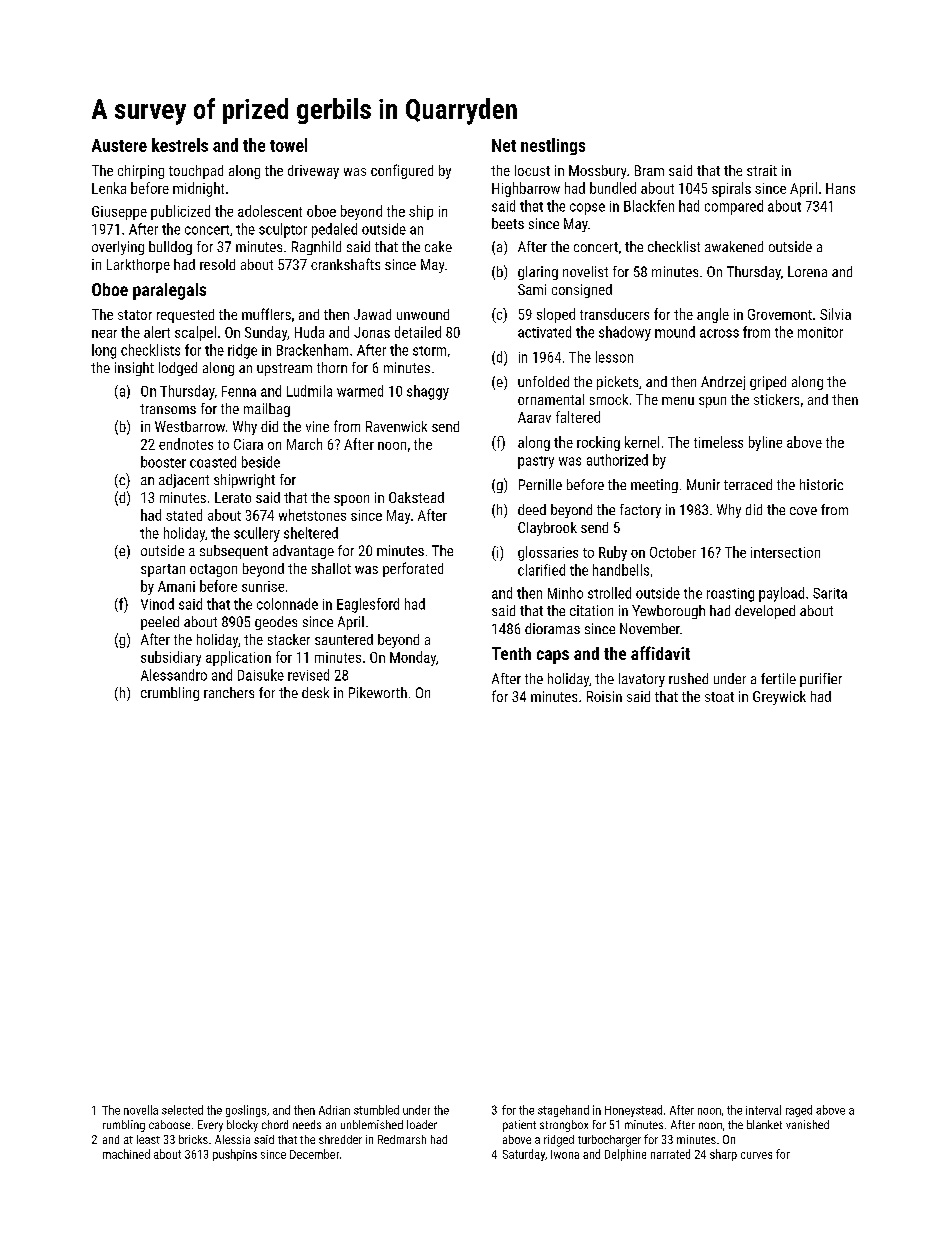 The height and width of the document is (1233, 952). Describe the element at coordinates (504, 145) in the document. I see `Net` at that location.
